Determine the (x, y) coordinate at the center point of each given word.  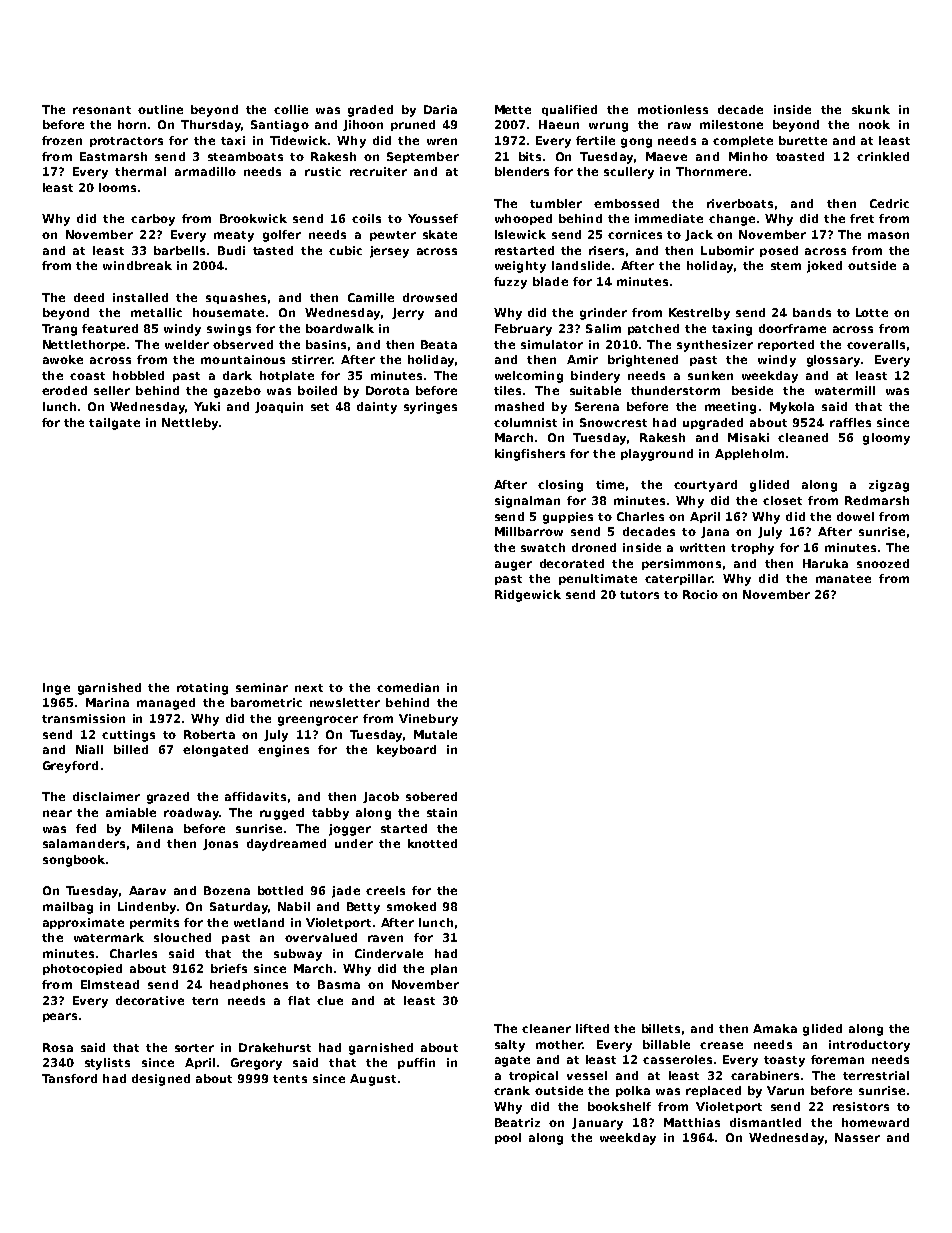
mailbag (68, 908)
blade (550, 281)
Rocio (700, 594)
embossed (626, 203)
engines (283, 751)
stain (442, 812)
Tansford (69, 1078)
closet (782, 500)
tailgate (114, 424)
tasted (273, 250)
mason (888, 235)
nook (874, 124)
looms (117, 187)
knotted (432, 843)
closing (560, 486)
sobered (431, 796)
